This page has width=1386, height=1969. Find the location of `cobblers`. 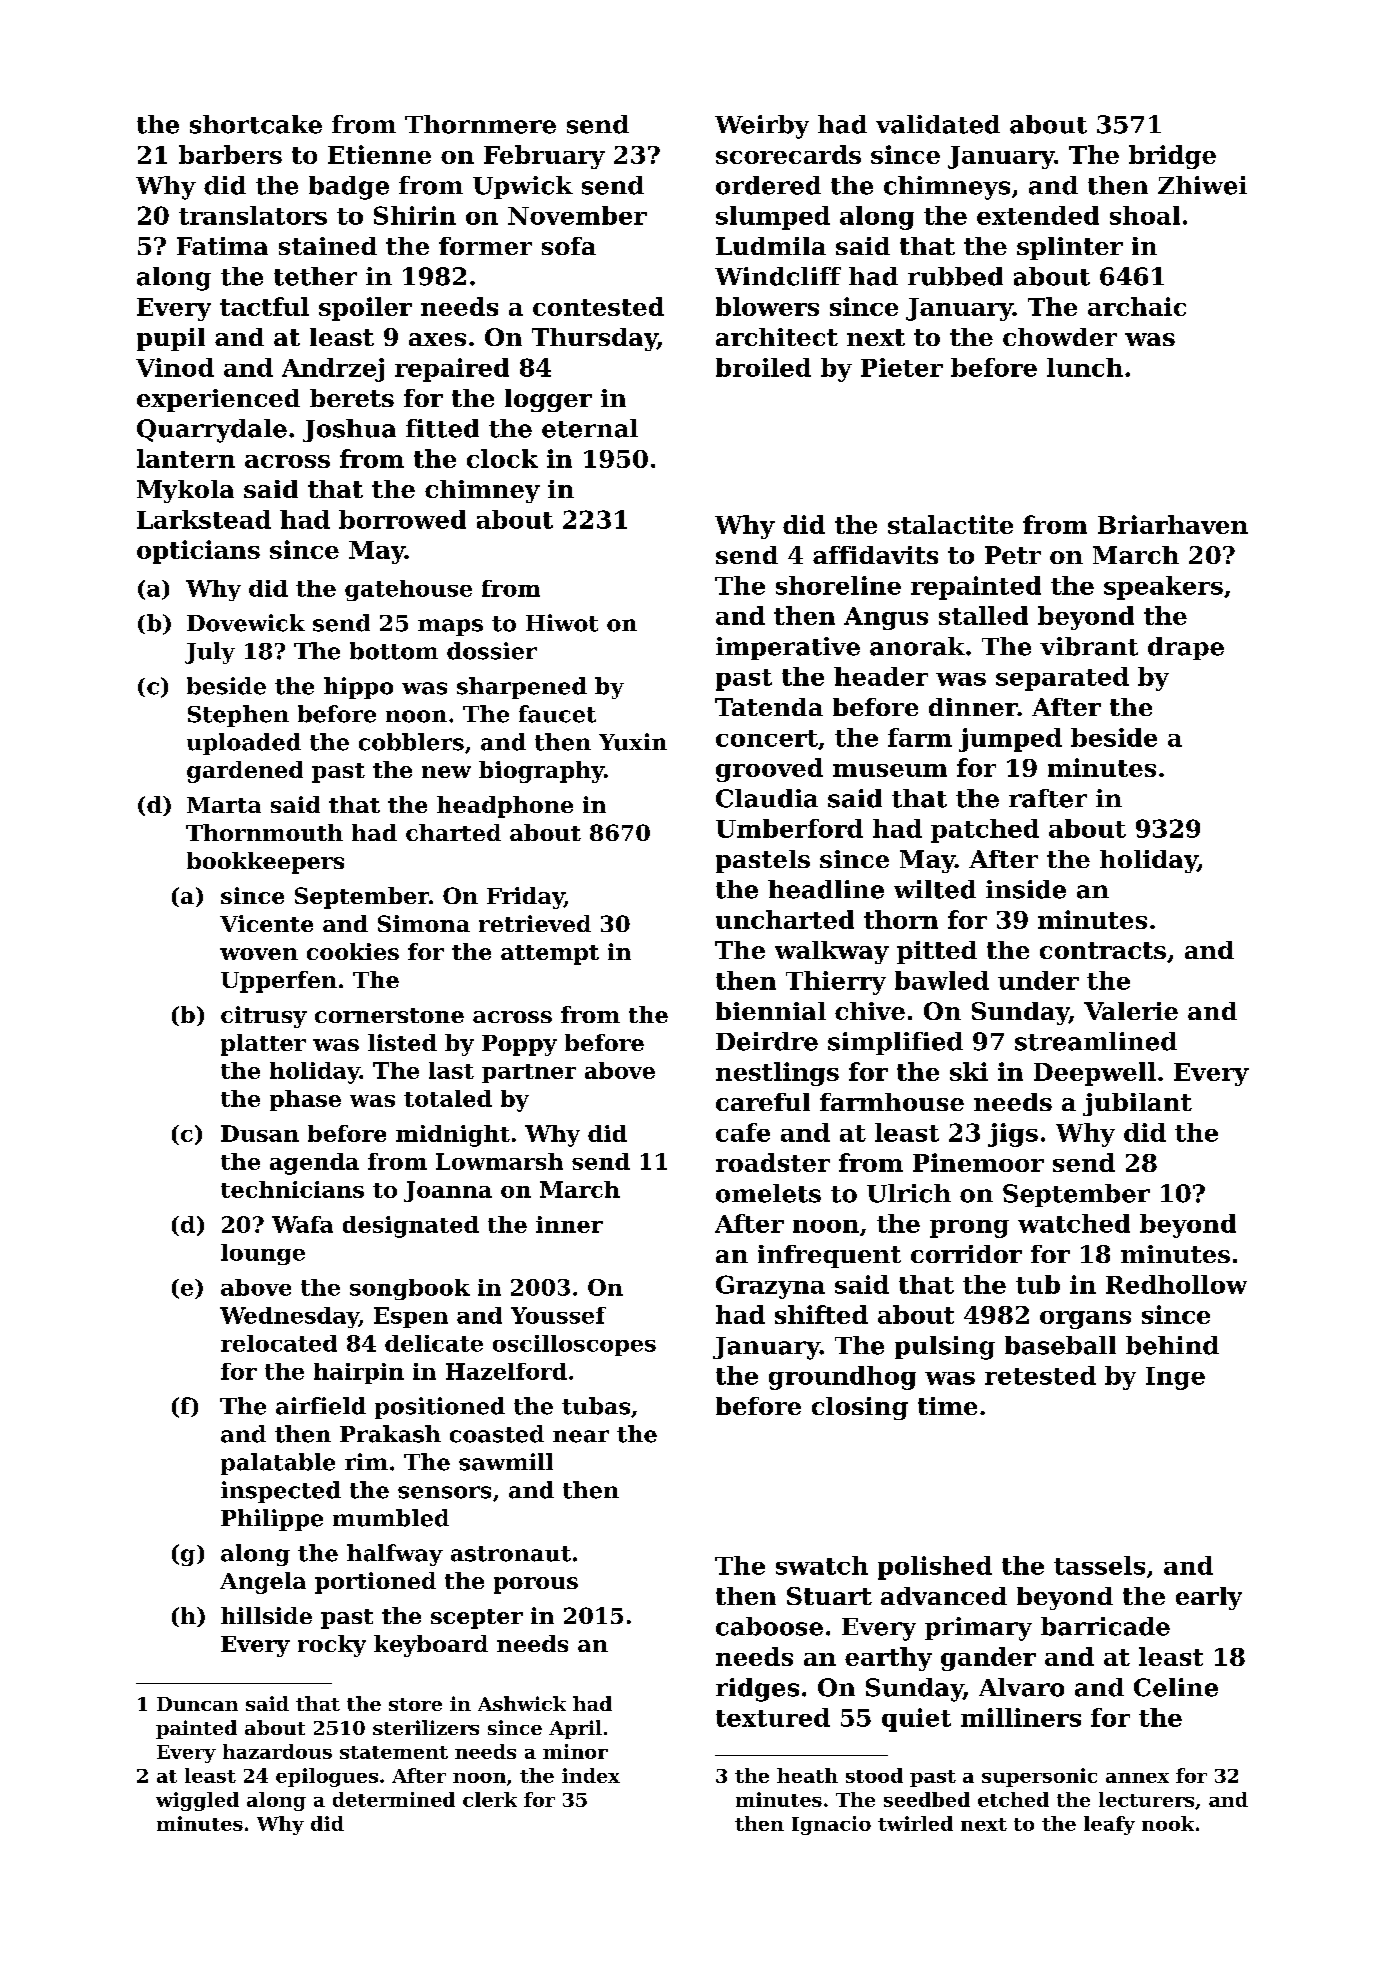

cobblers is located at coordinates (411, 742).
